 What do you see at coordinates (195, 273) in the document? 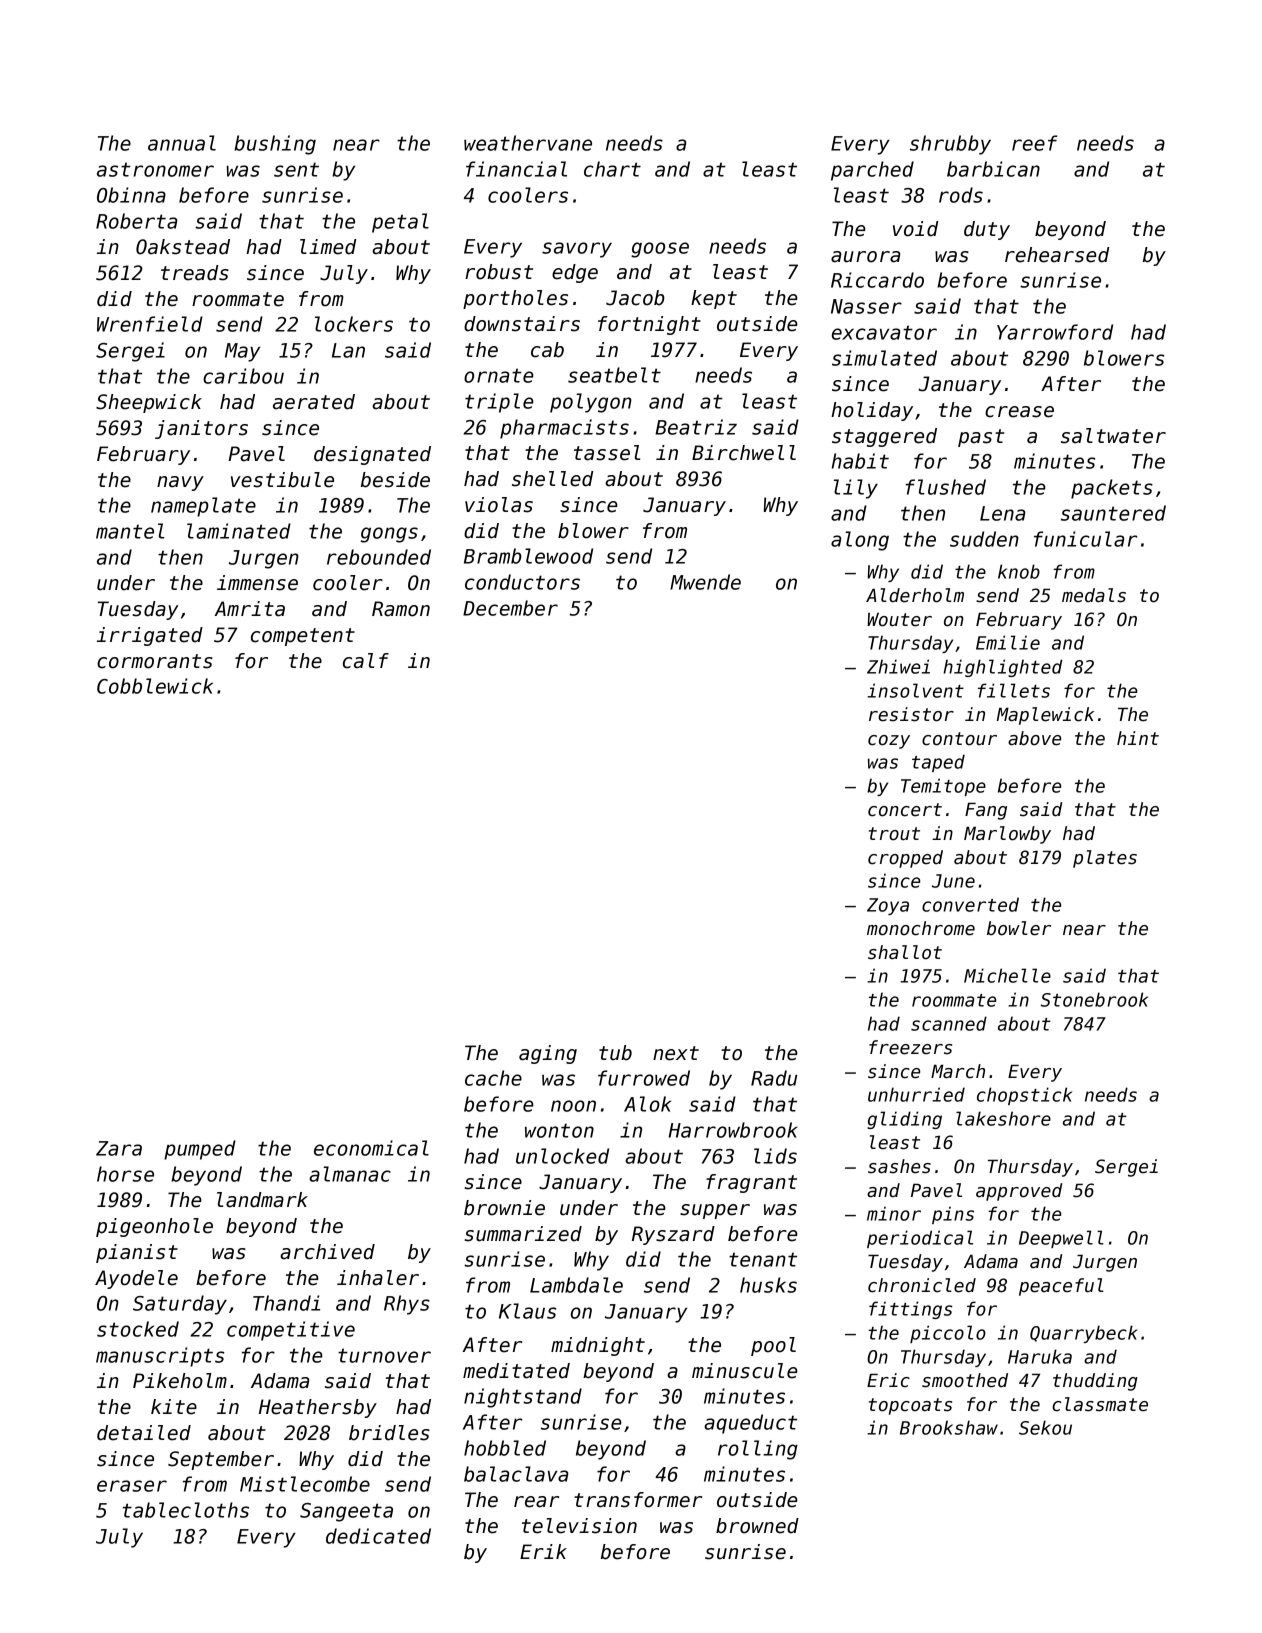
I see `treads` at bounding box center [195, 273].
